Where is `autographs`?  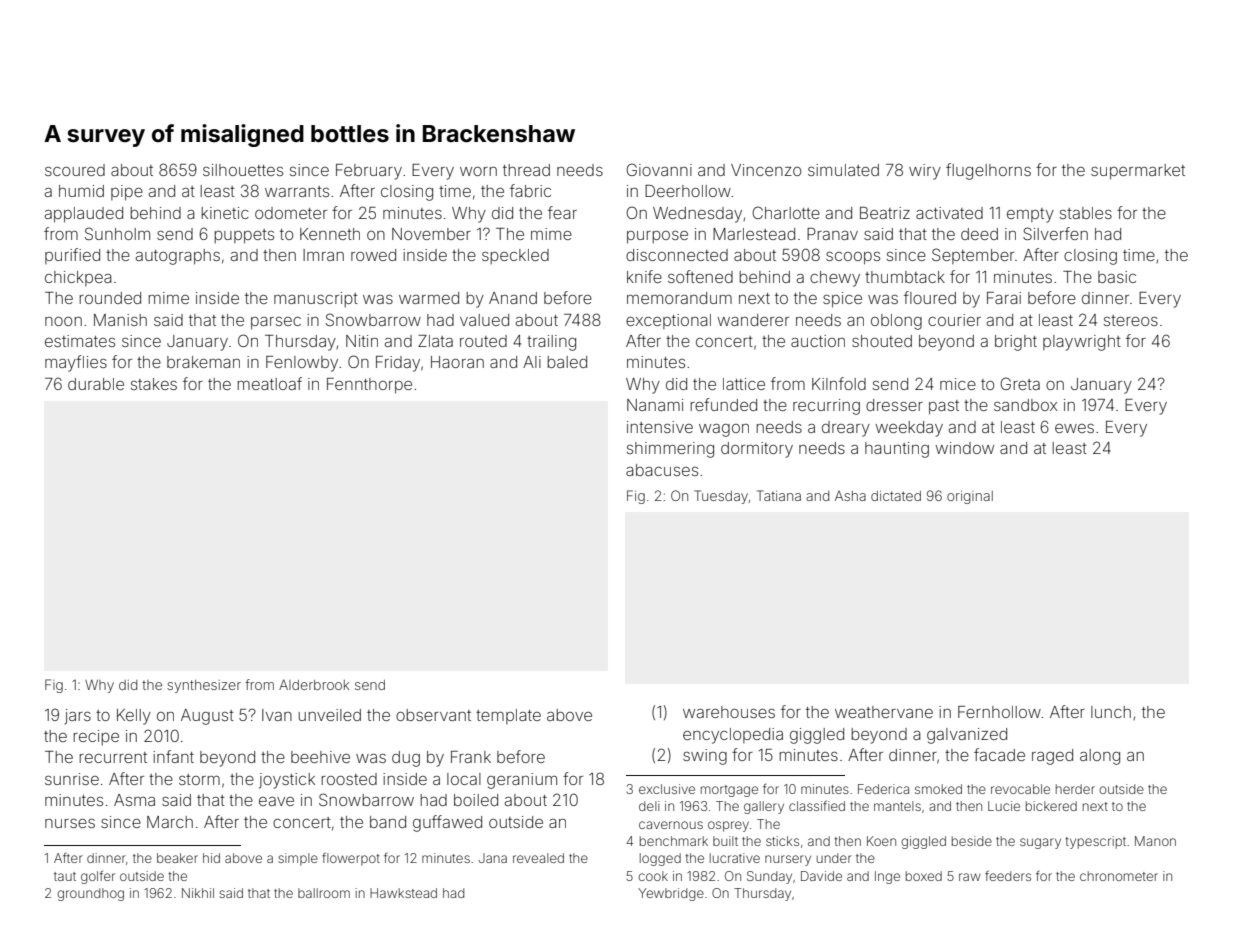
autographs is located at coordinates (178, 257).
